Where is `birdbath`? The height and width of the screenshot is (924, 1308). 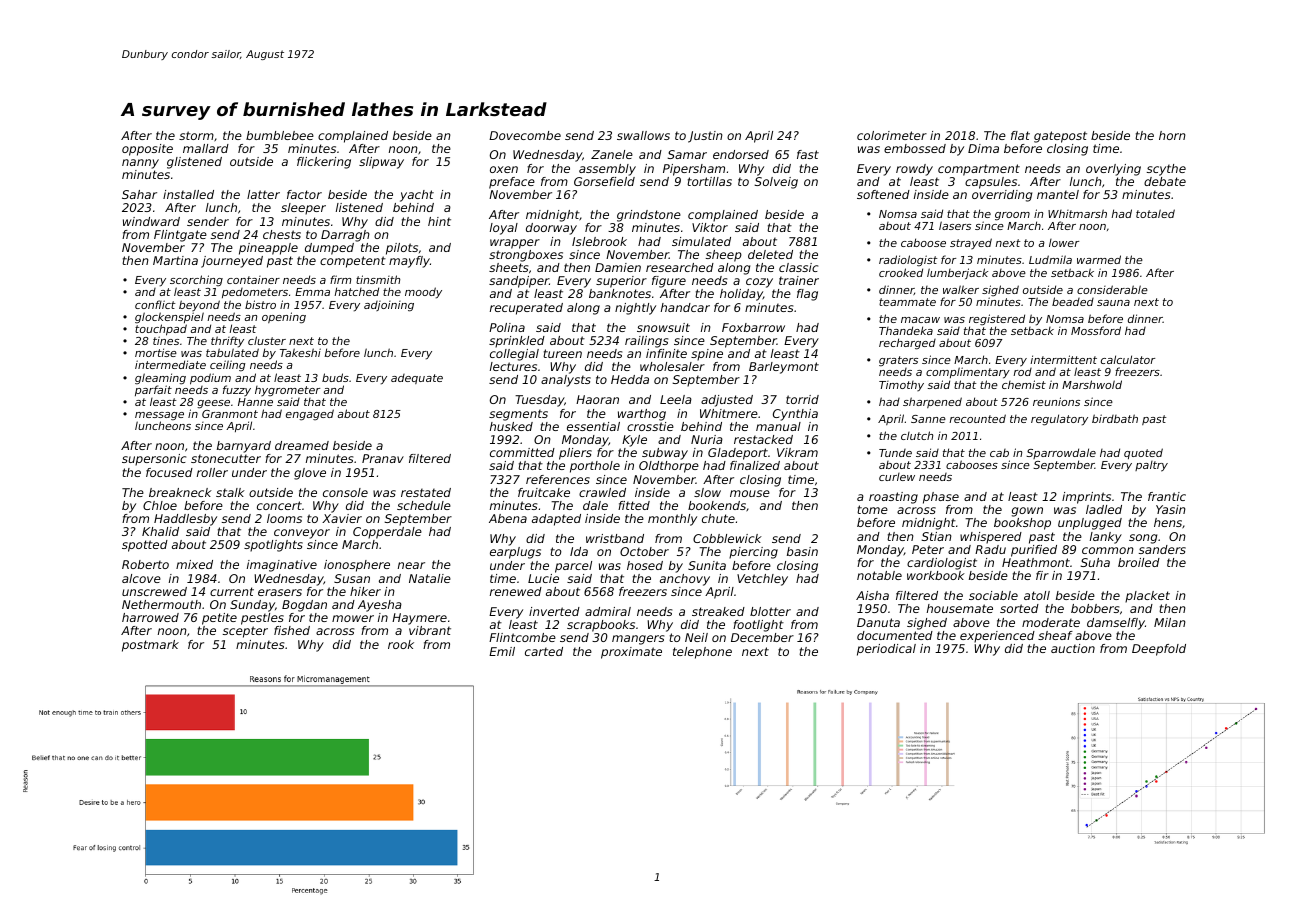
birdbath is located at coordinates (1115, 418).
